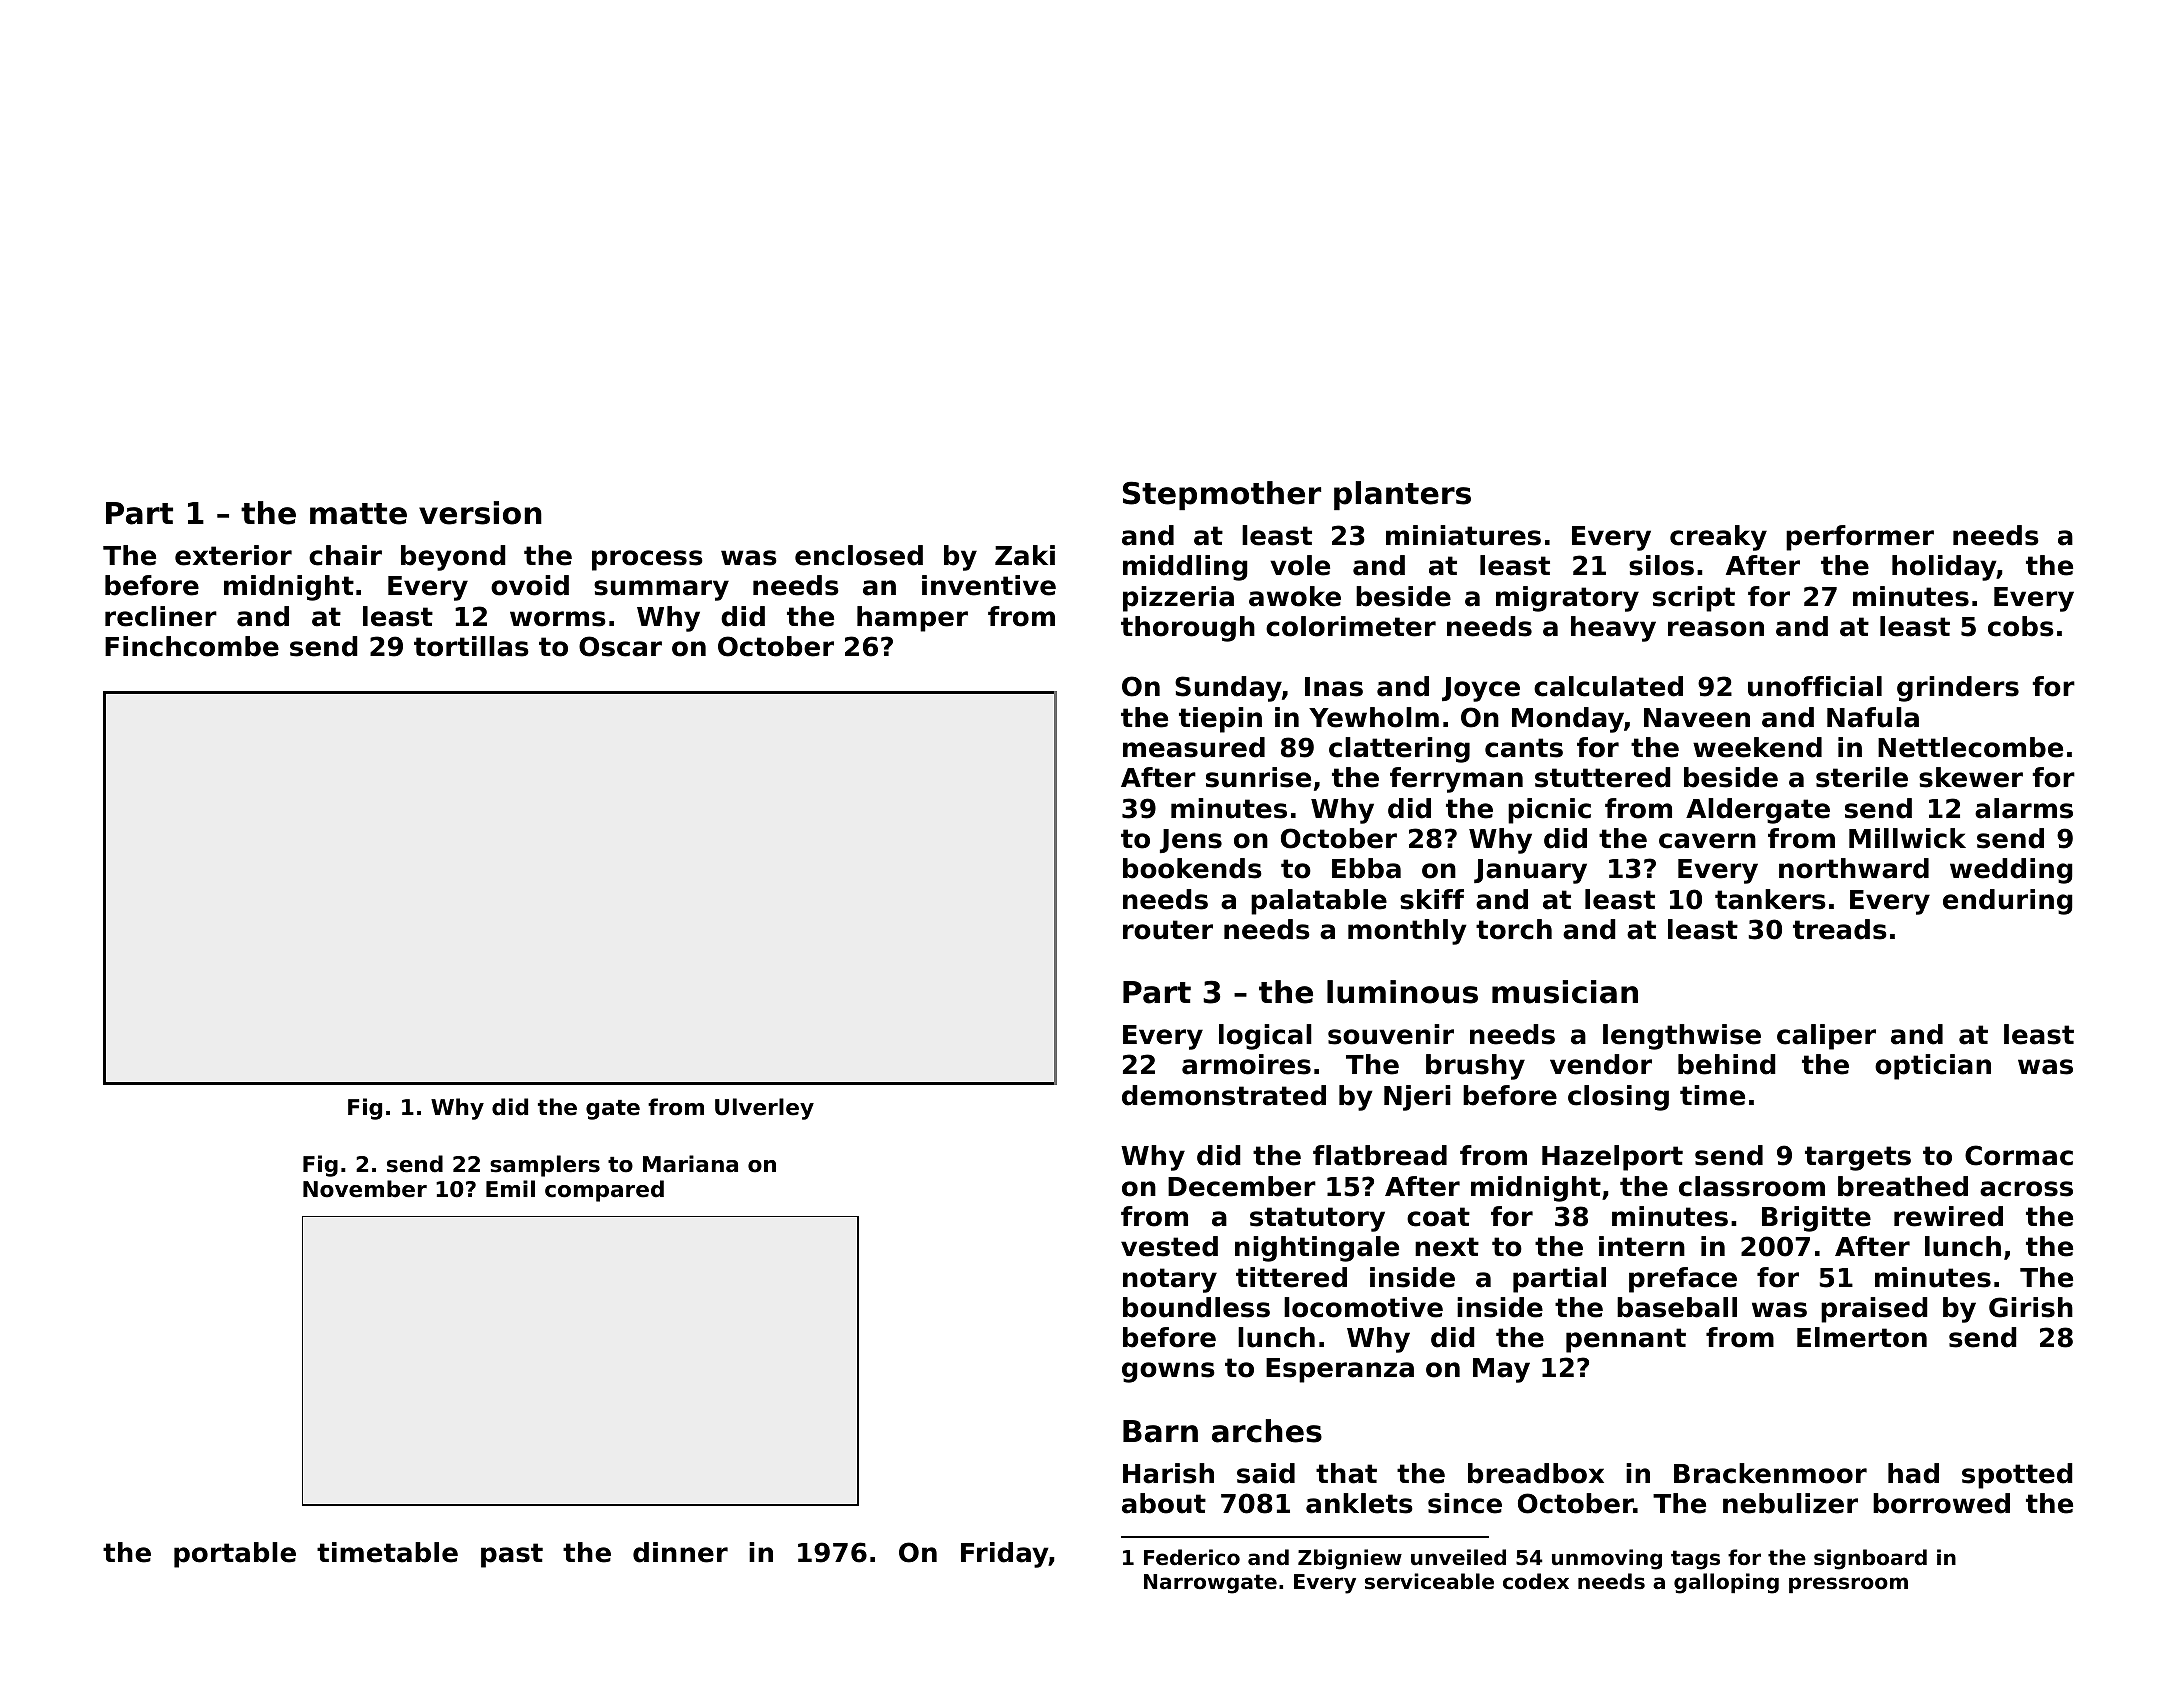 The height and width of the image is (1683, 2178). What do you see at coordinates (1770, 1473) in the image?
I see `Brackenmoor` at bounding box center [1770, 1473].
